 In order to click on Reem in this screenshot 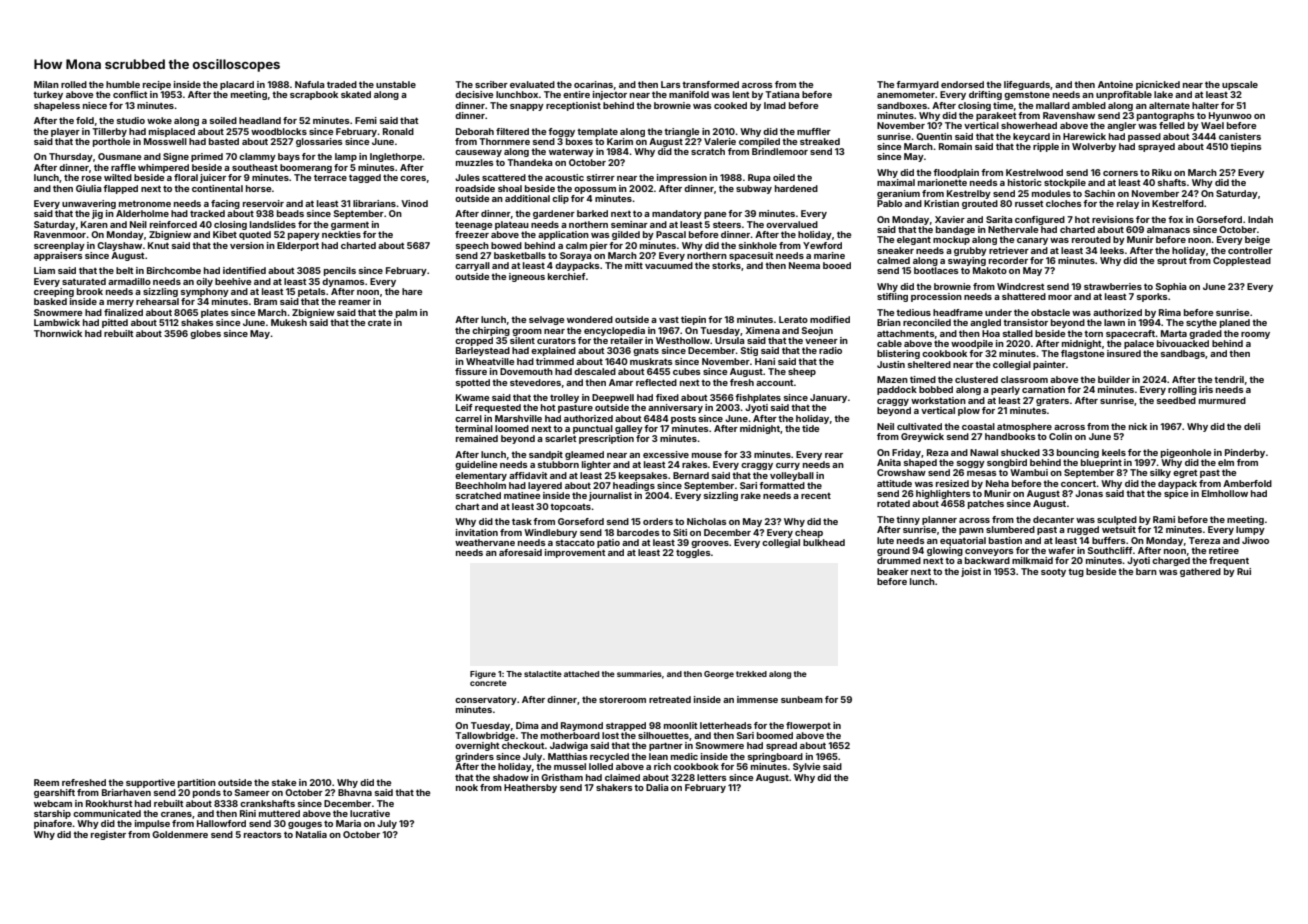, I will do `click(46, 782)`.
